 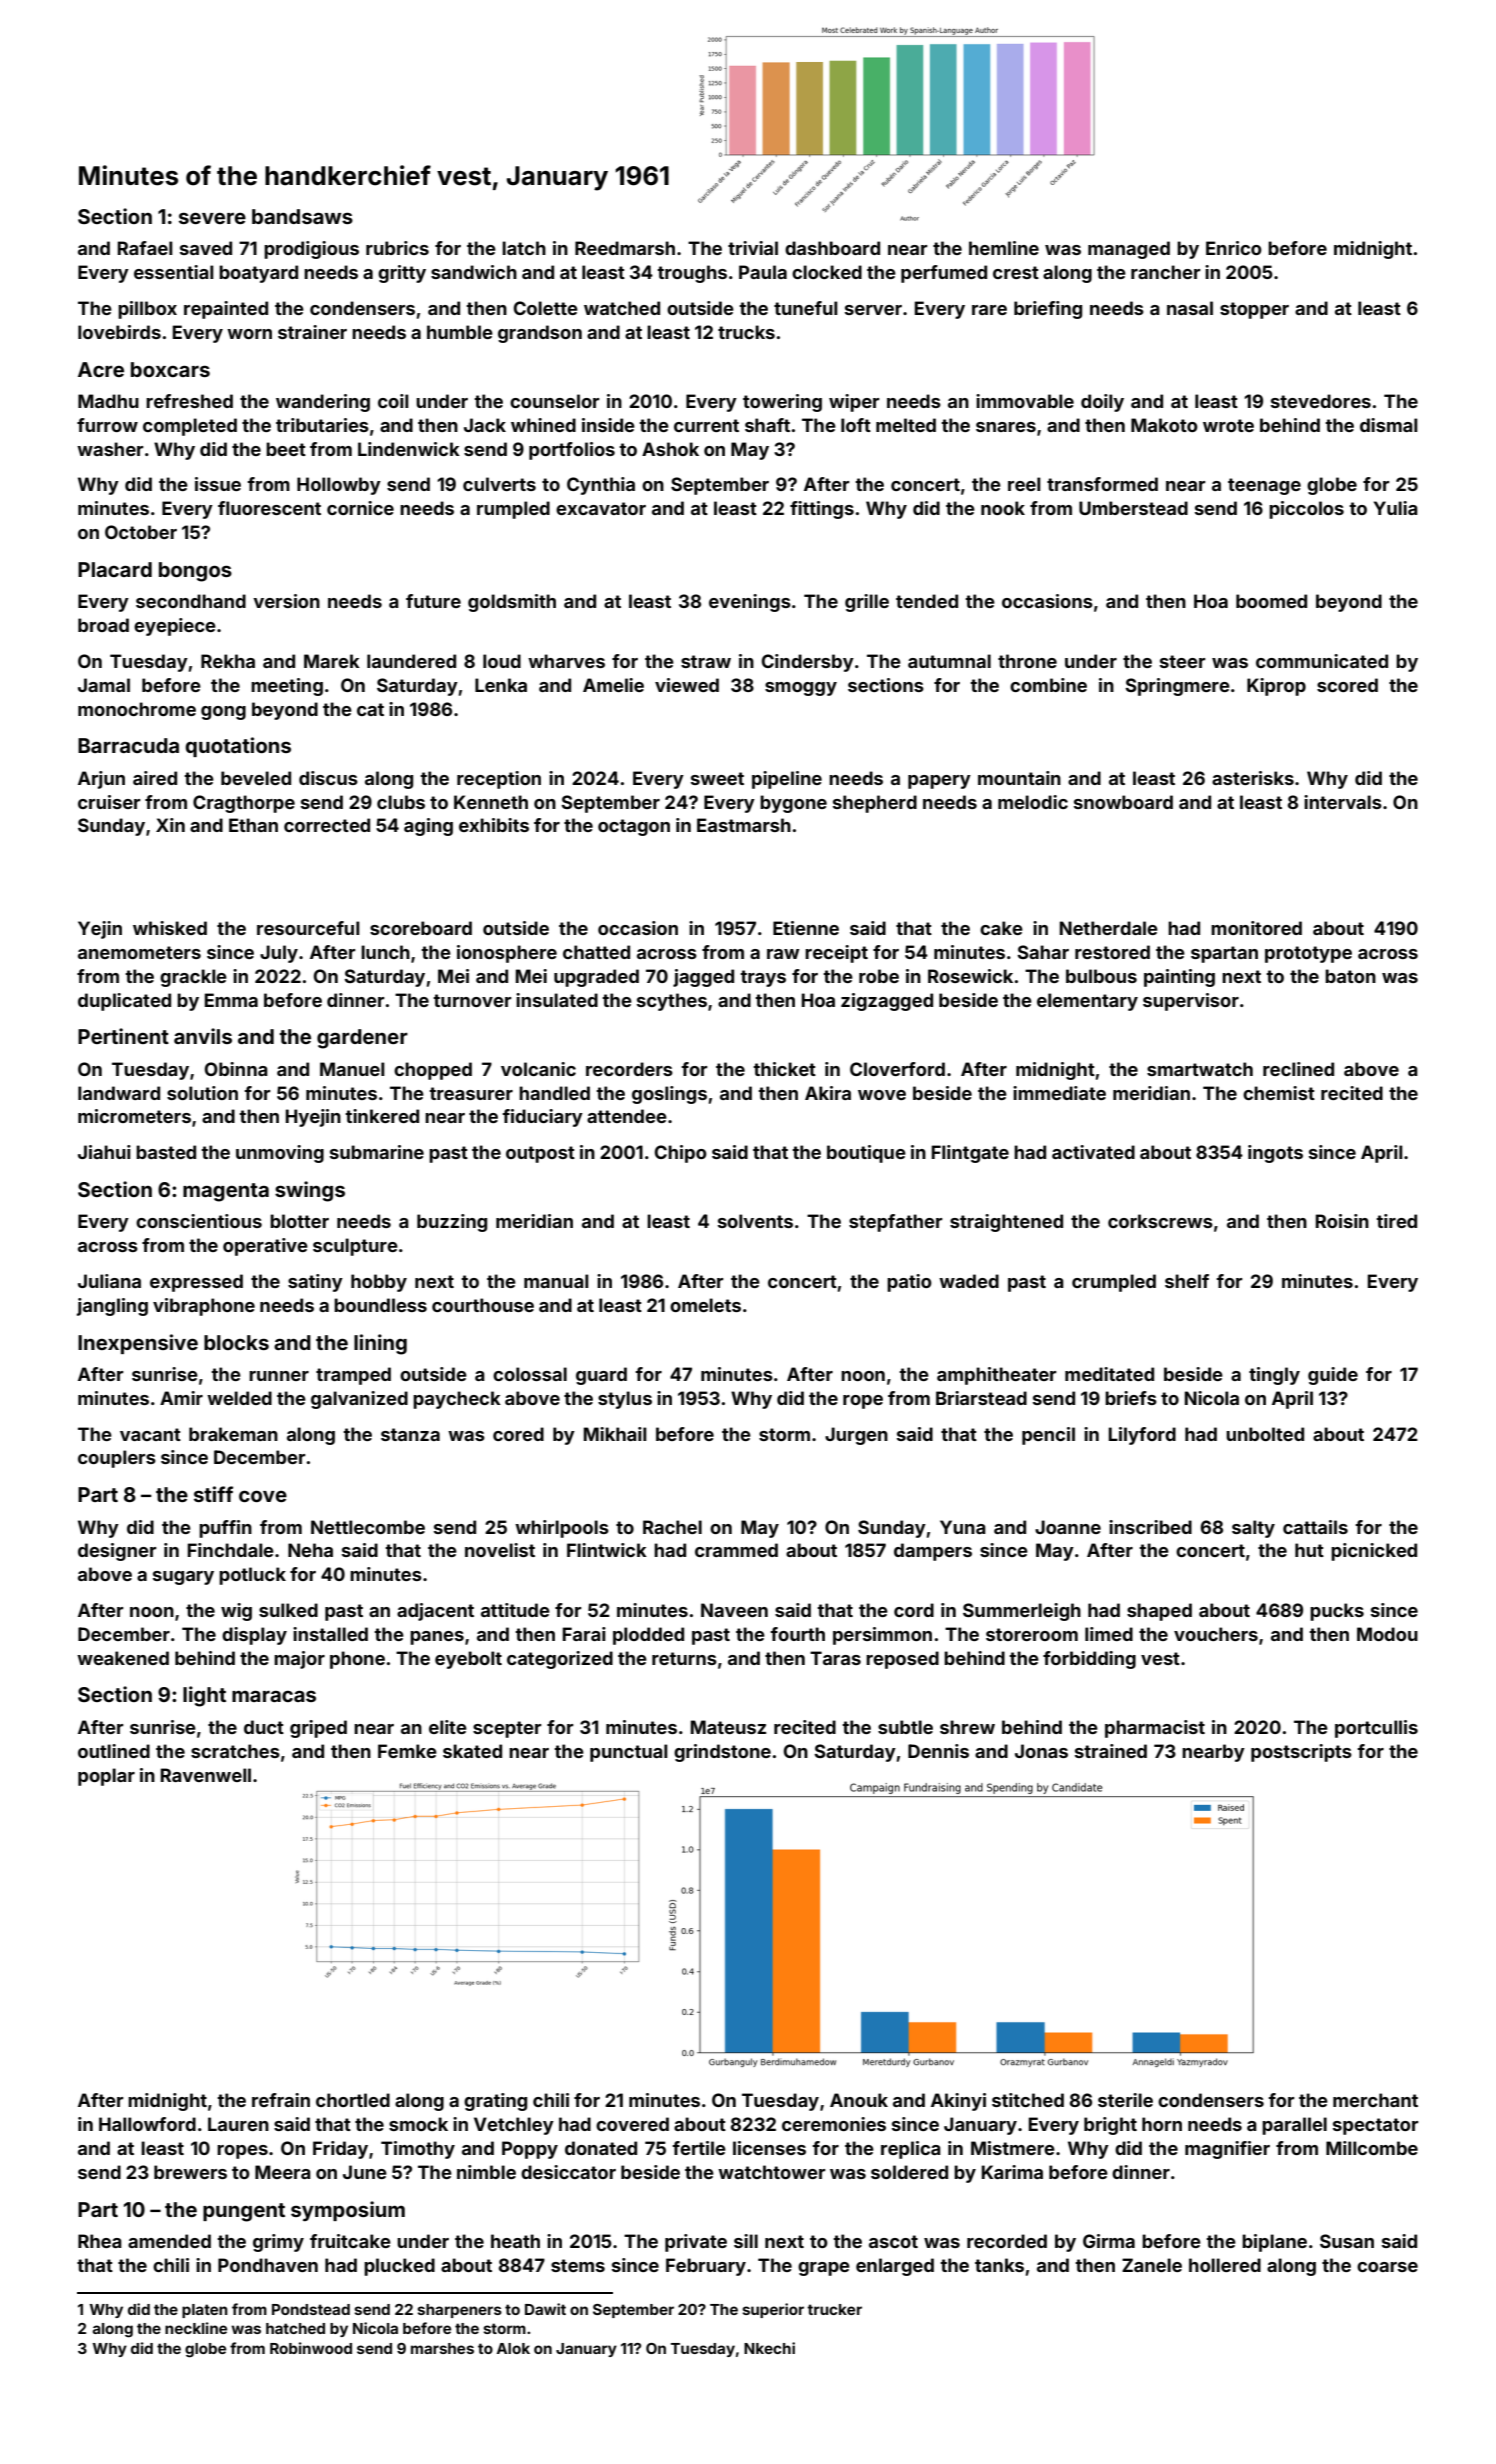 I want to click on boundless, so click(x=380, y=1305).
